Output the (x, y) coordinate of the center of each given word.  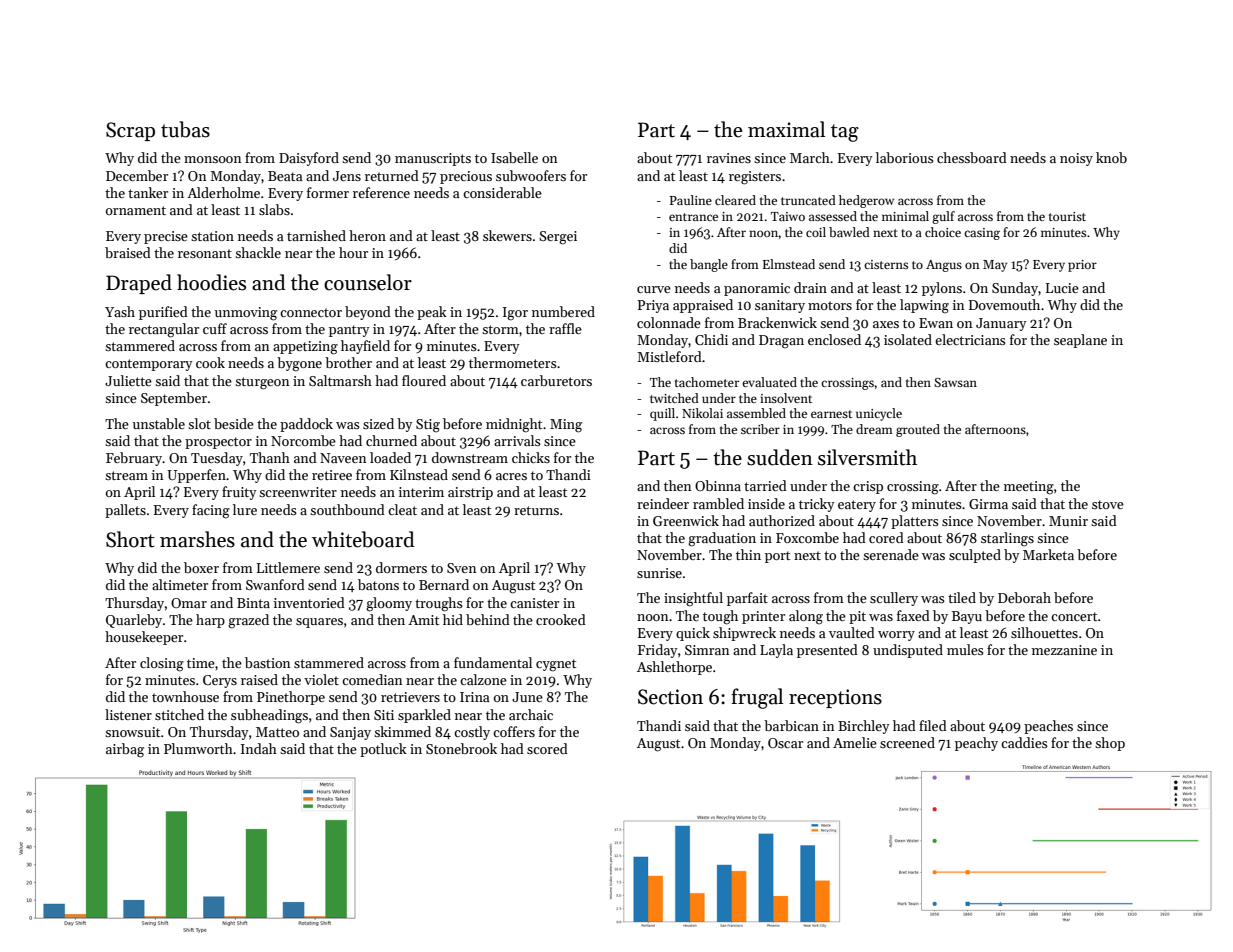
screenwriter (298, 492)
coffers (514, 731)
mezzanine (1064, 650)
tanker (148, 192)
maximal (786, 129)
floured (424, 380)
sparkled (424, 716)
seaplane (1080, 341)
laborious (905, 157)
